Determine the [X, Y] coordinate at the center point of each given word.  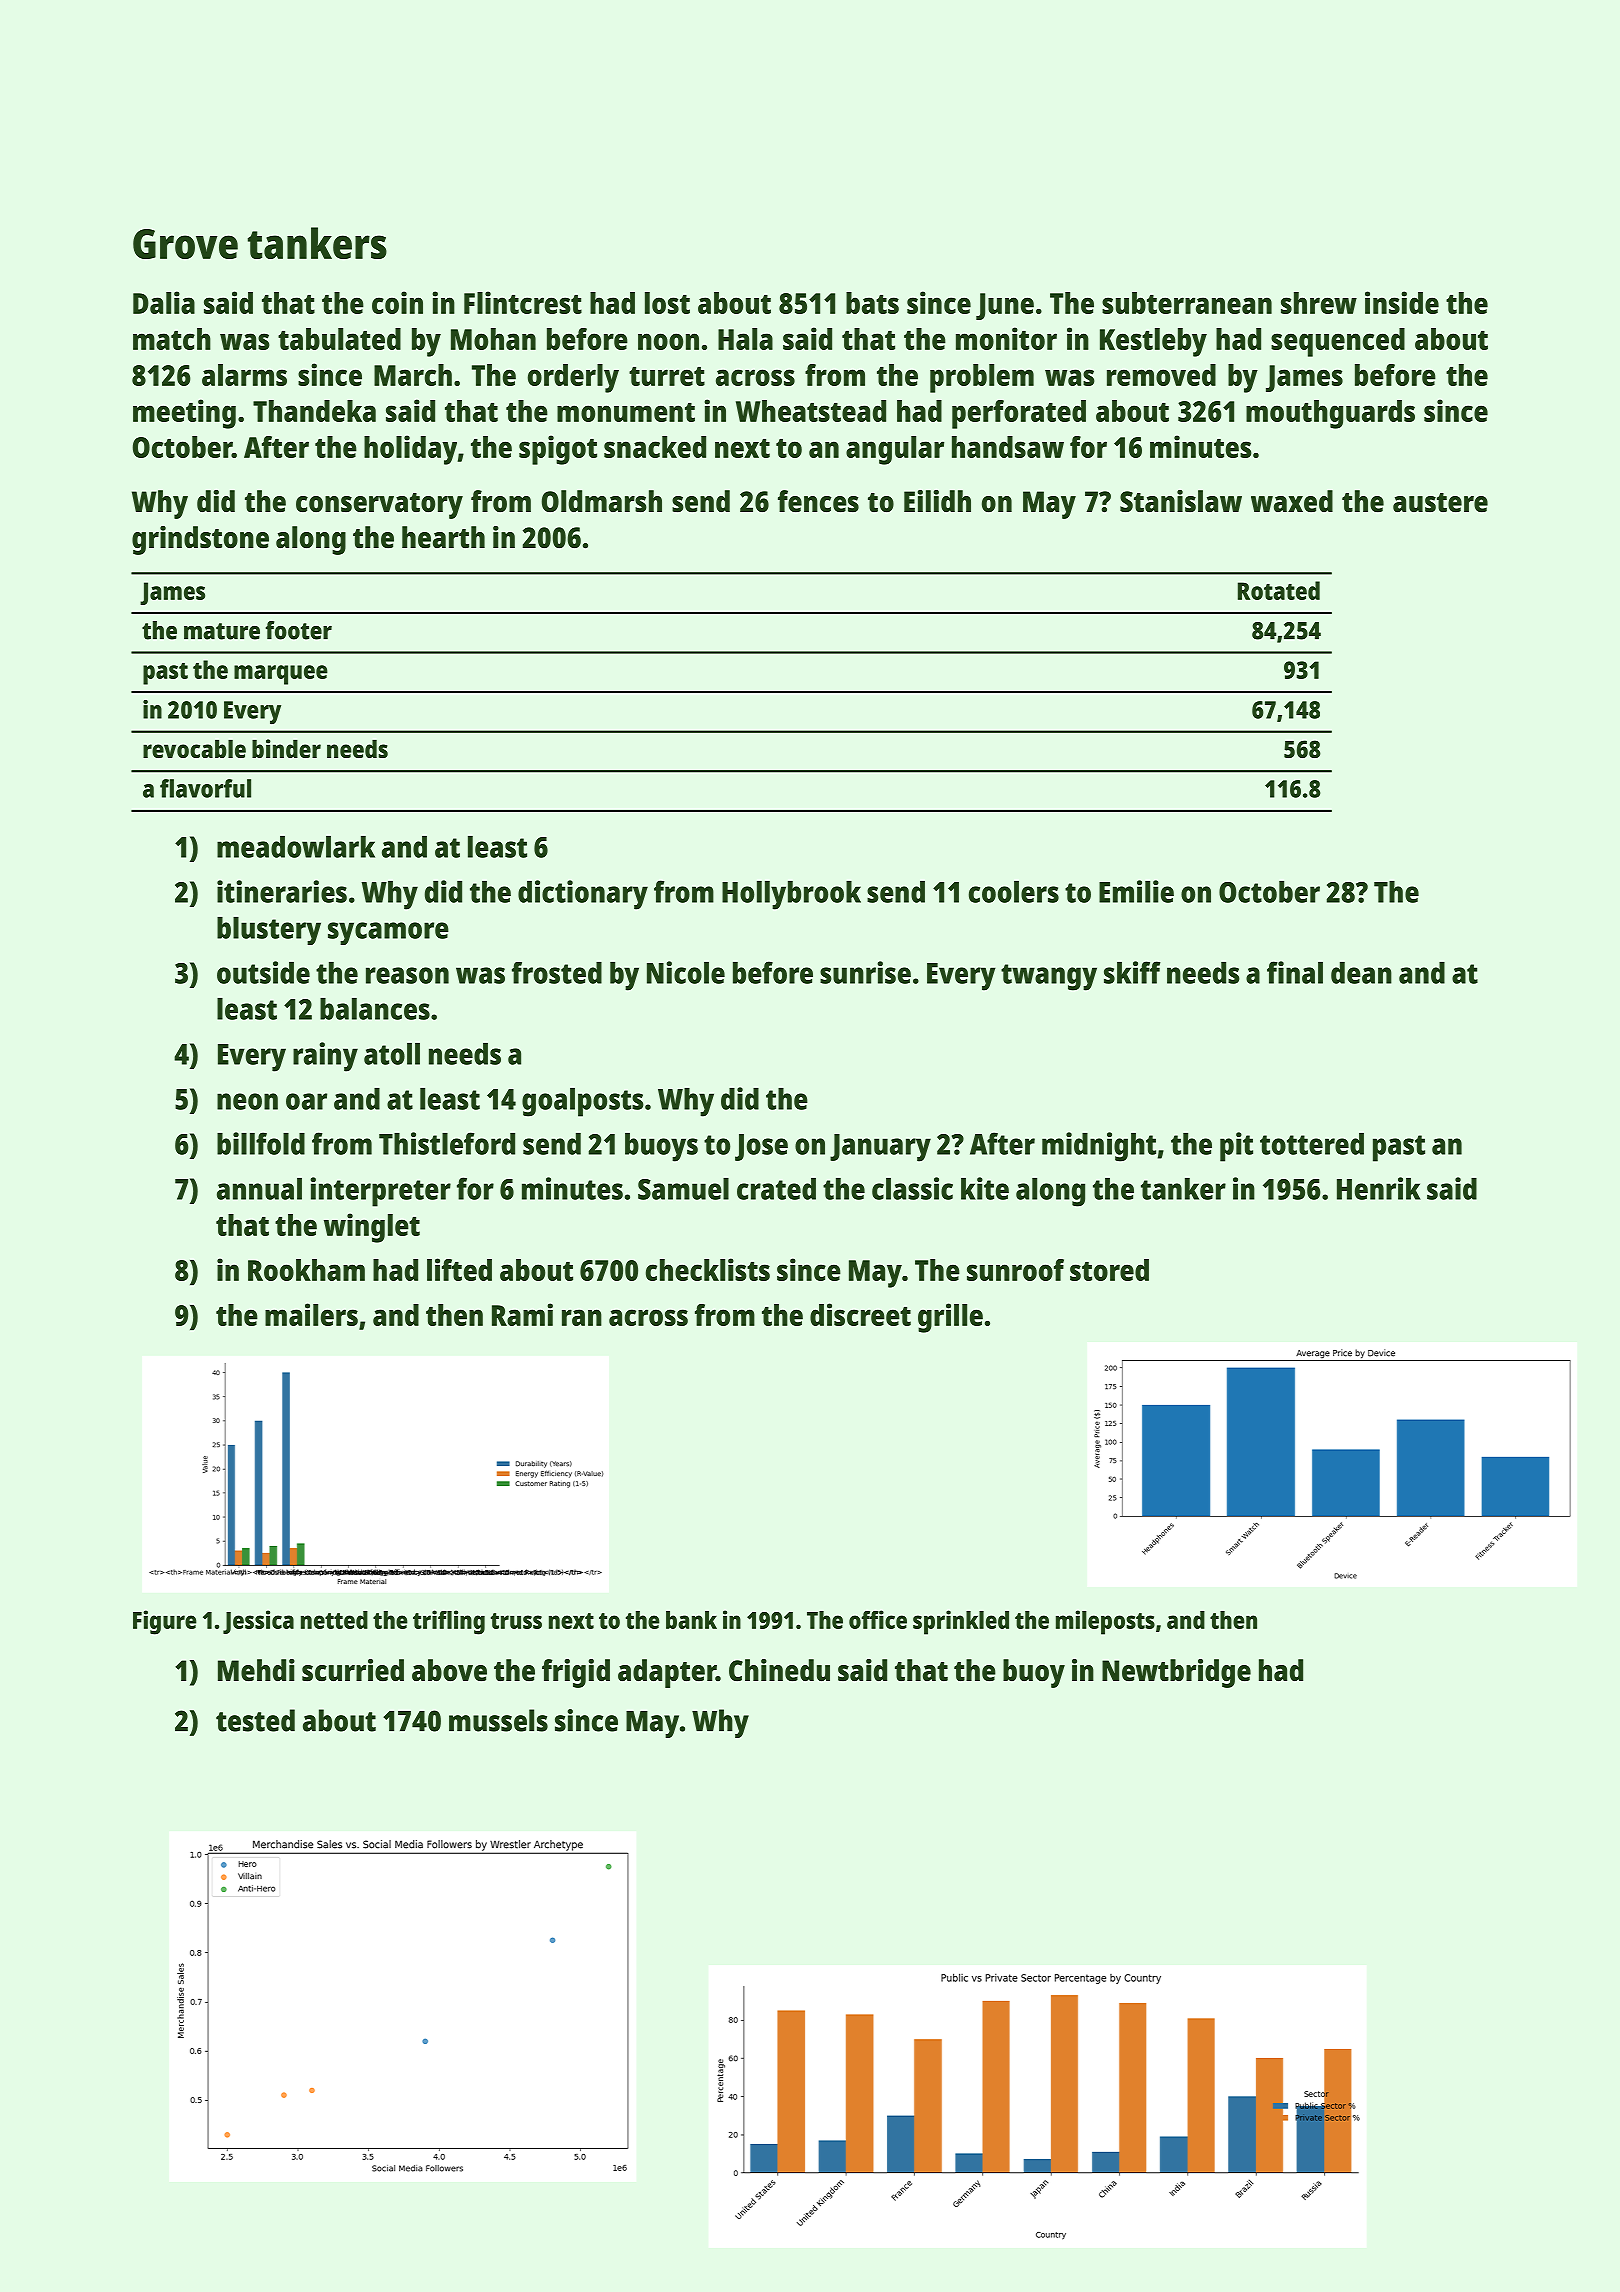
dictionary [583, 895]
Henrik [1379, 1188]
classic [912, 1188]
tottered [1312, 1144]
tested [255, 1720]
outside [263, 972]
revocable [194, 748]
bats [872, 303]
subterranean [1187, 303]
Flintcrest [523, 302]
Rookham [306, 1270]
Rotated [1279, 590]
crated [776, 1189]
